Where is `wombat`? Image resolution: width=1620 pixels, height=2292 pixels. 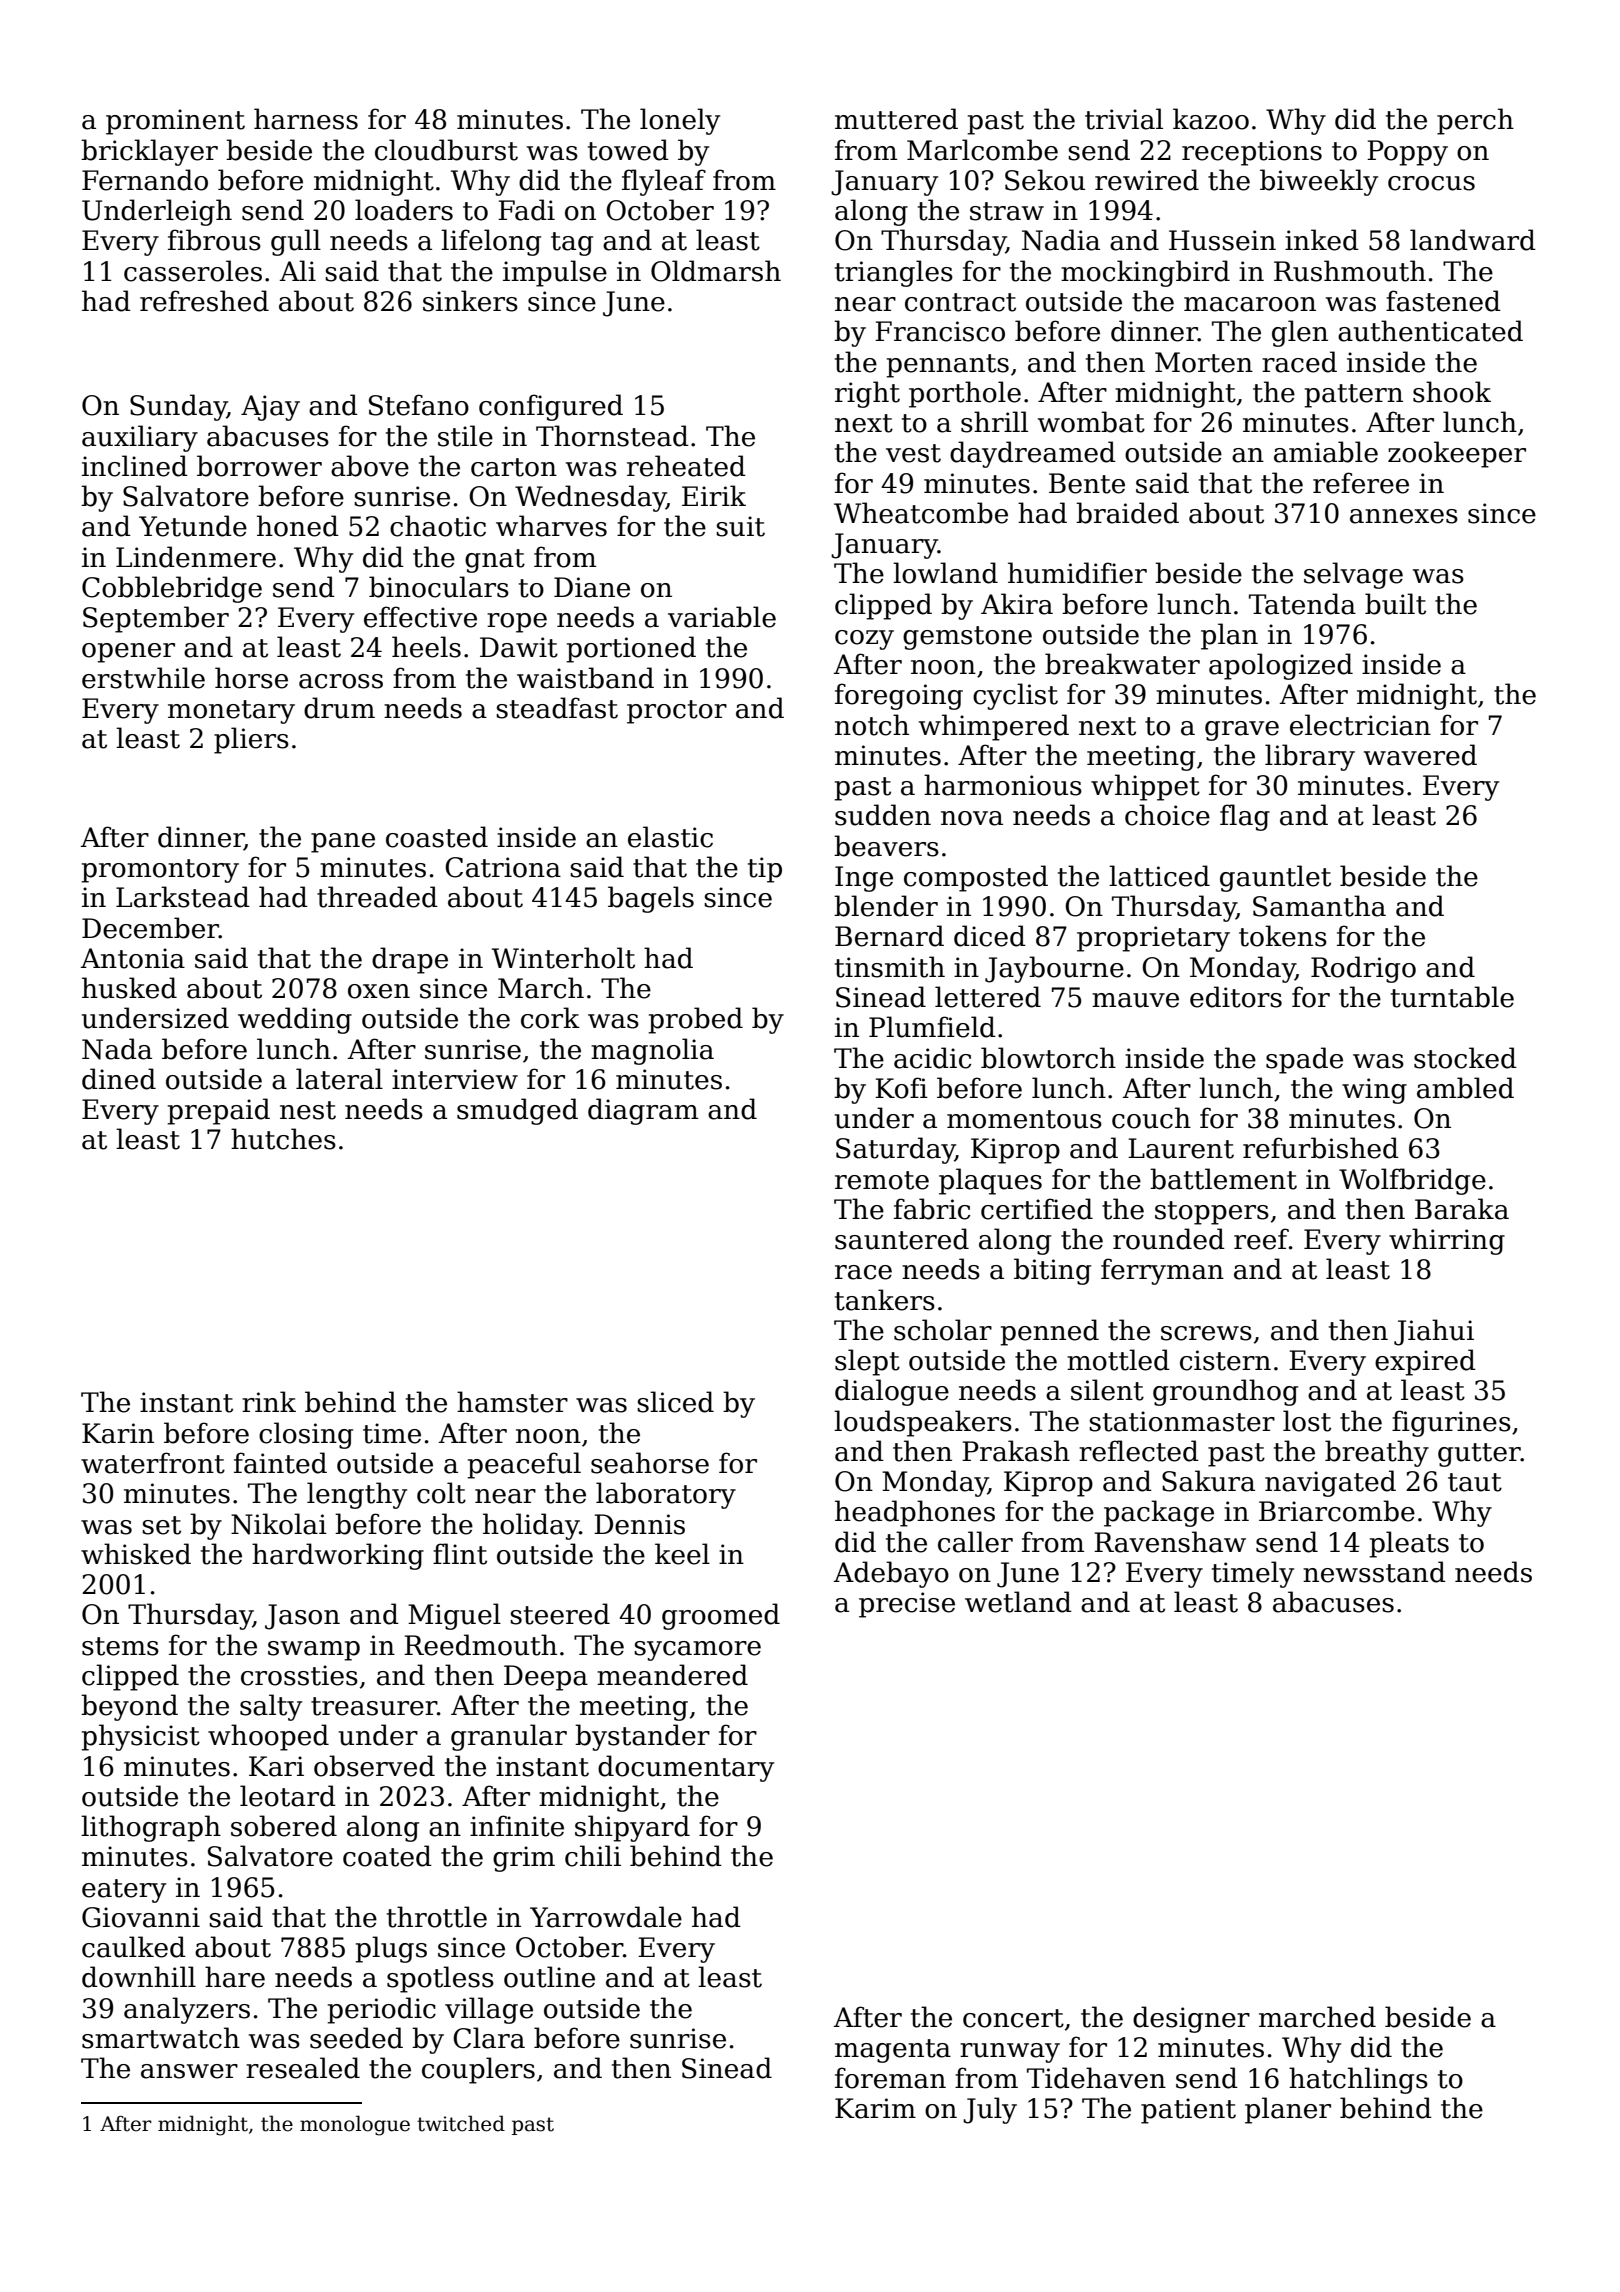 wombat is located at coordinates (1091, 422).
